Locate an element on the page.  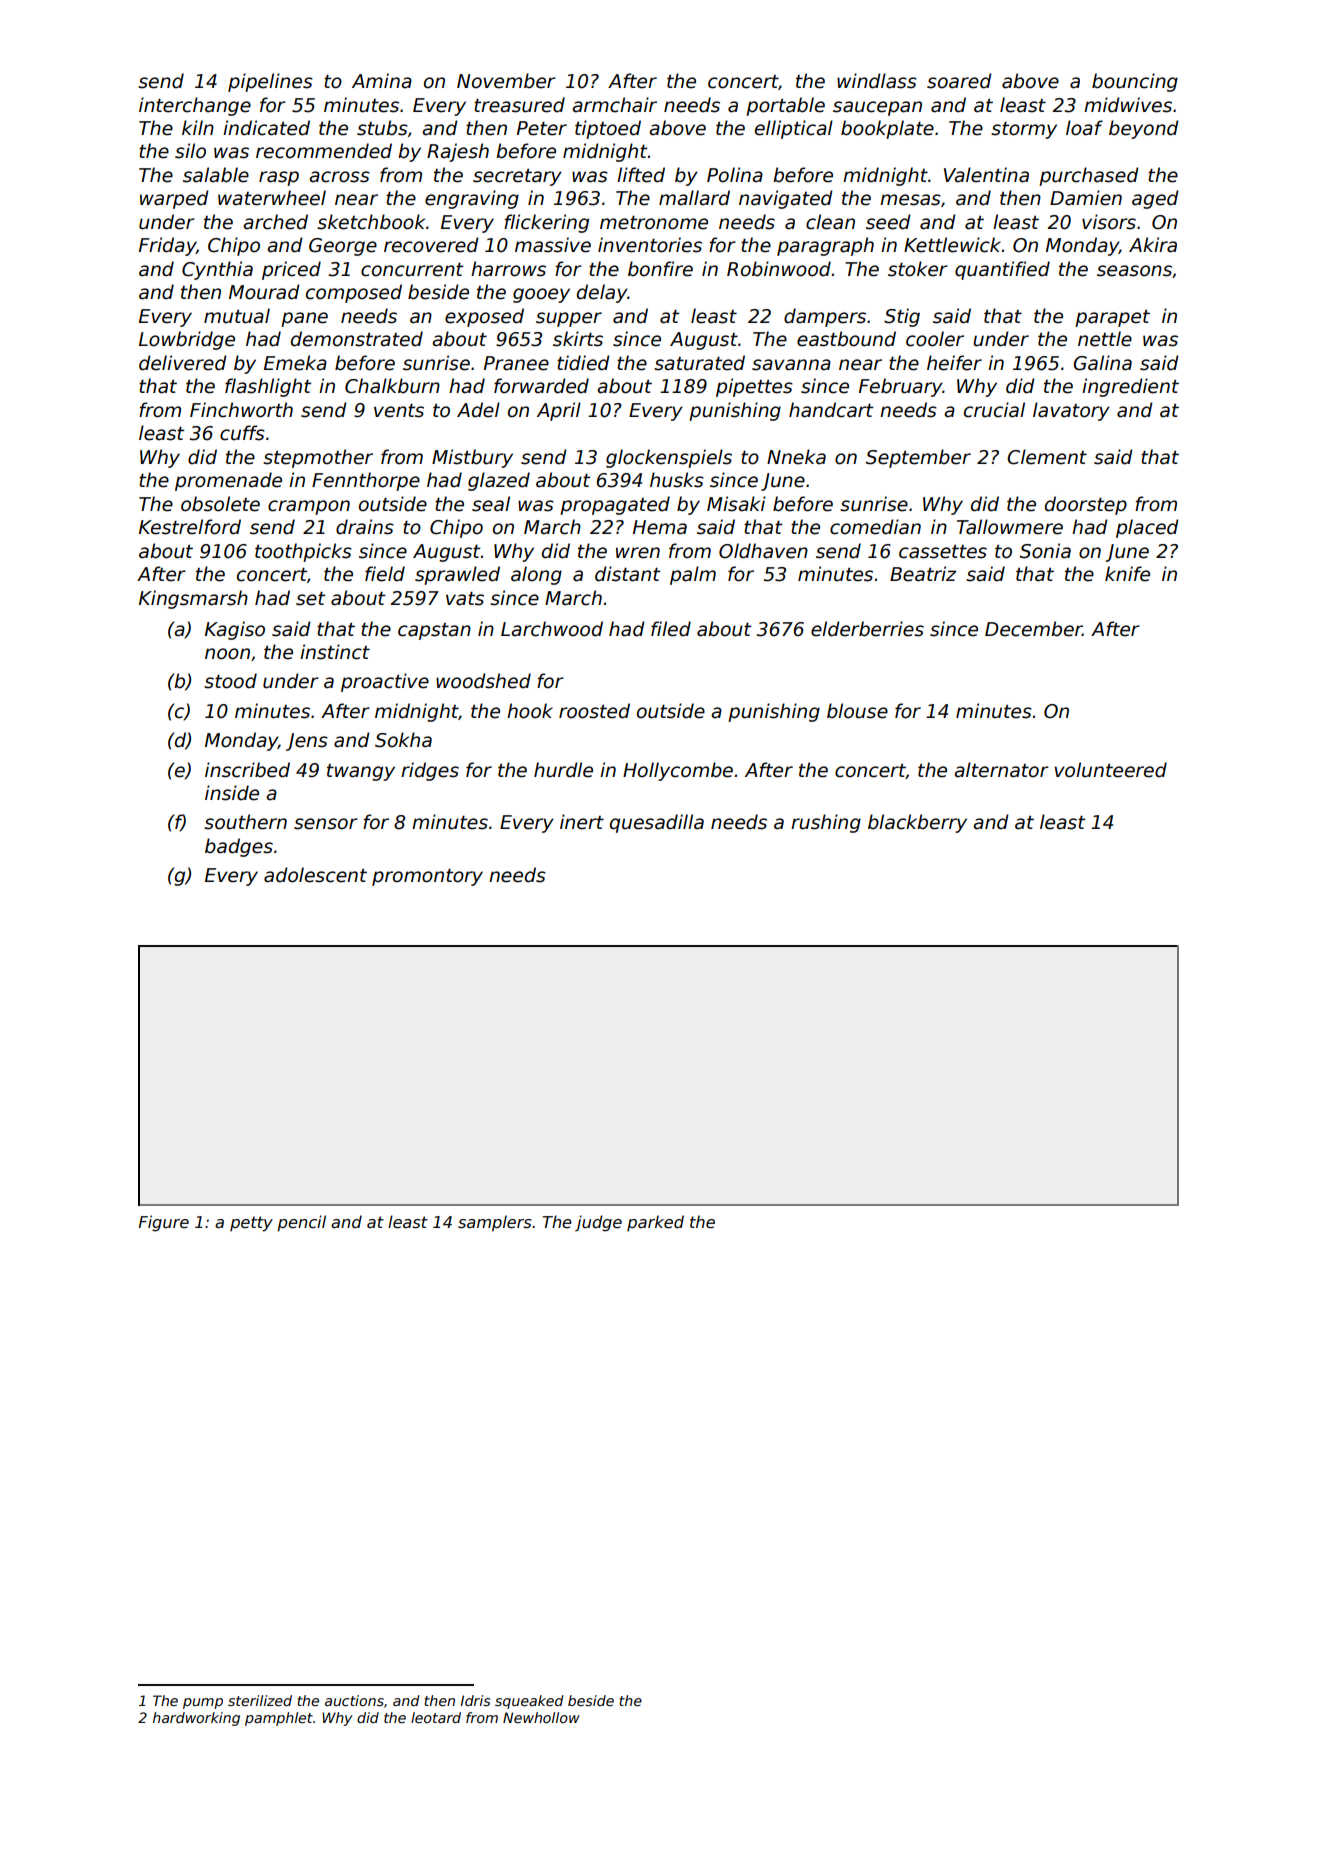
inert is located at coordinates (582, 822).
